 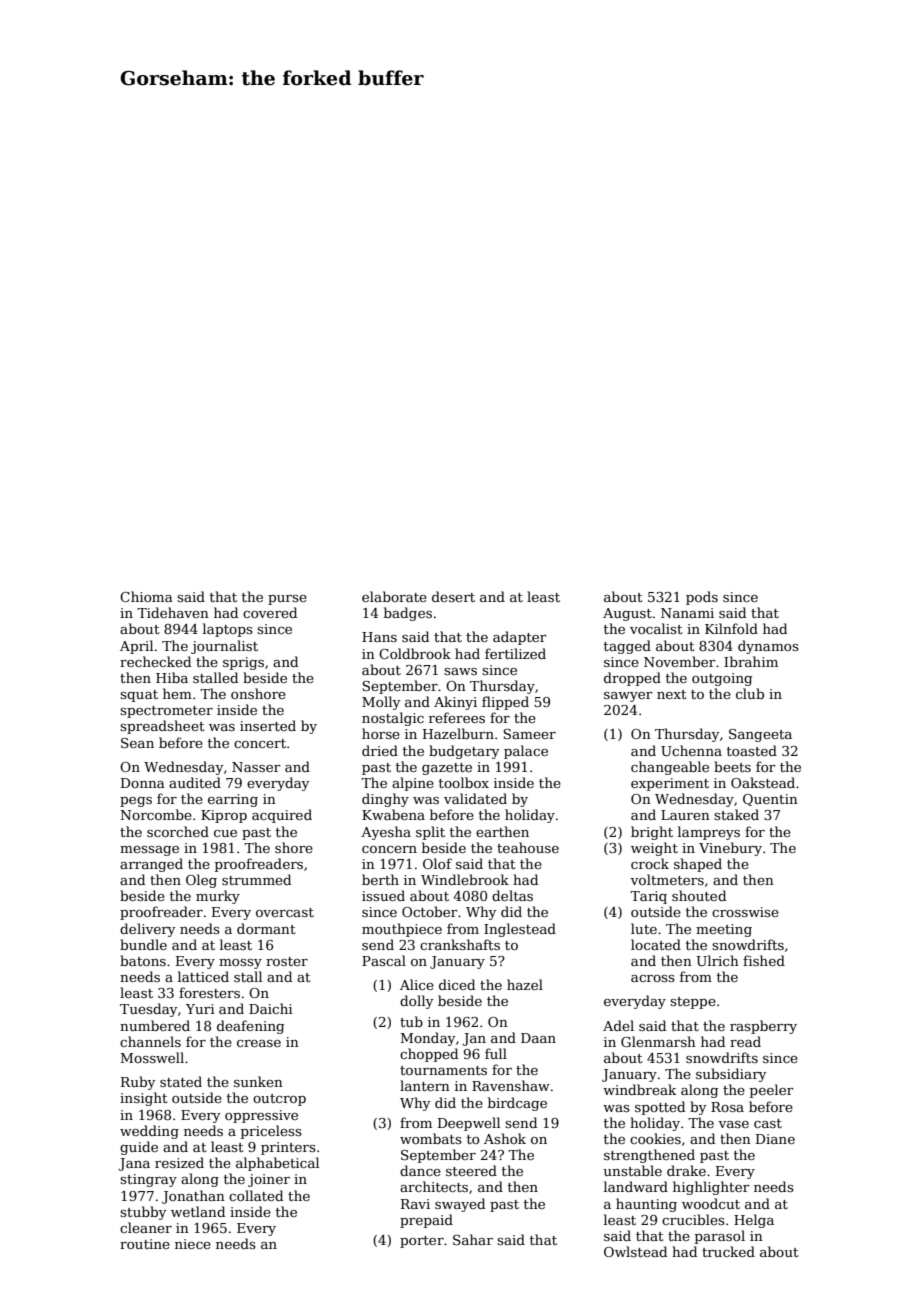 I want to click on batons, so click(x=143, y=960).
